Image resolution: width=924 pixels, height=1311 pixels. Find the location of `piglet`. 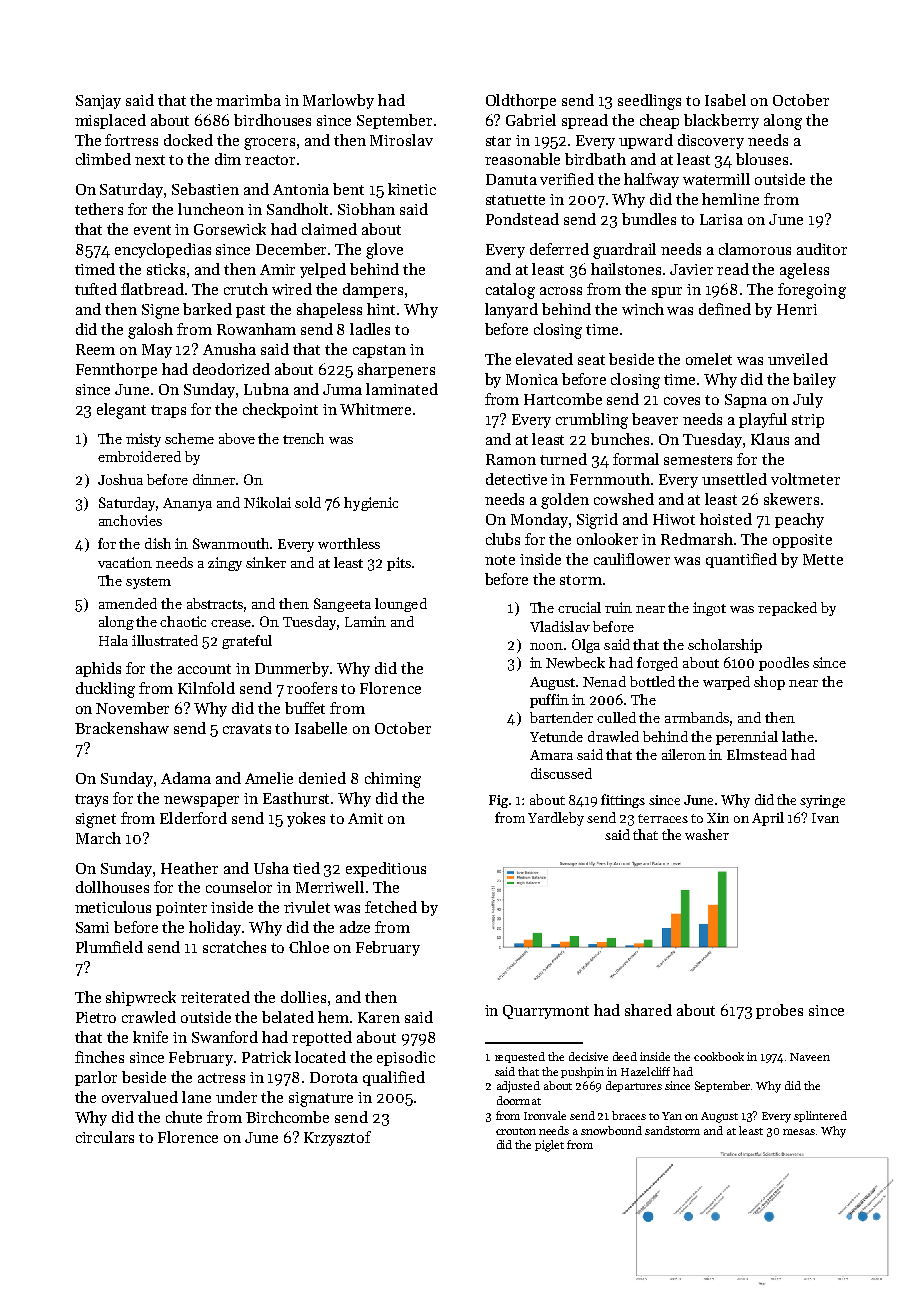

piglet is located at coordinates (549, 1146).
